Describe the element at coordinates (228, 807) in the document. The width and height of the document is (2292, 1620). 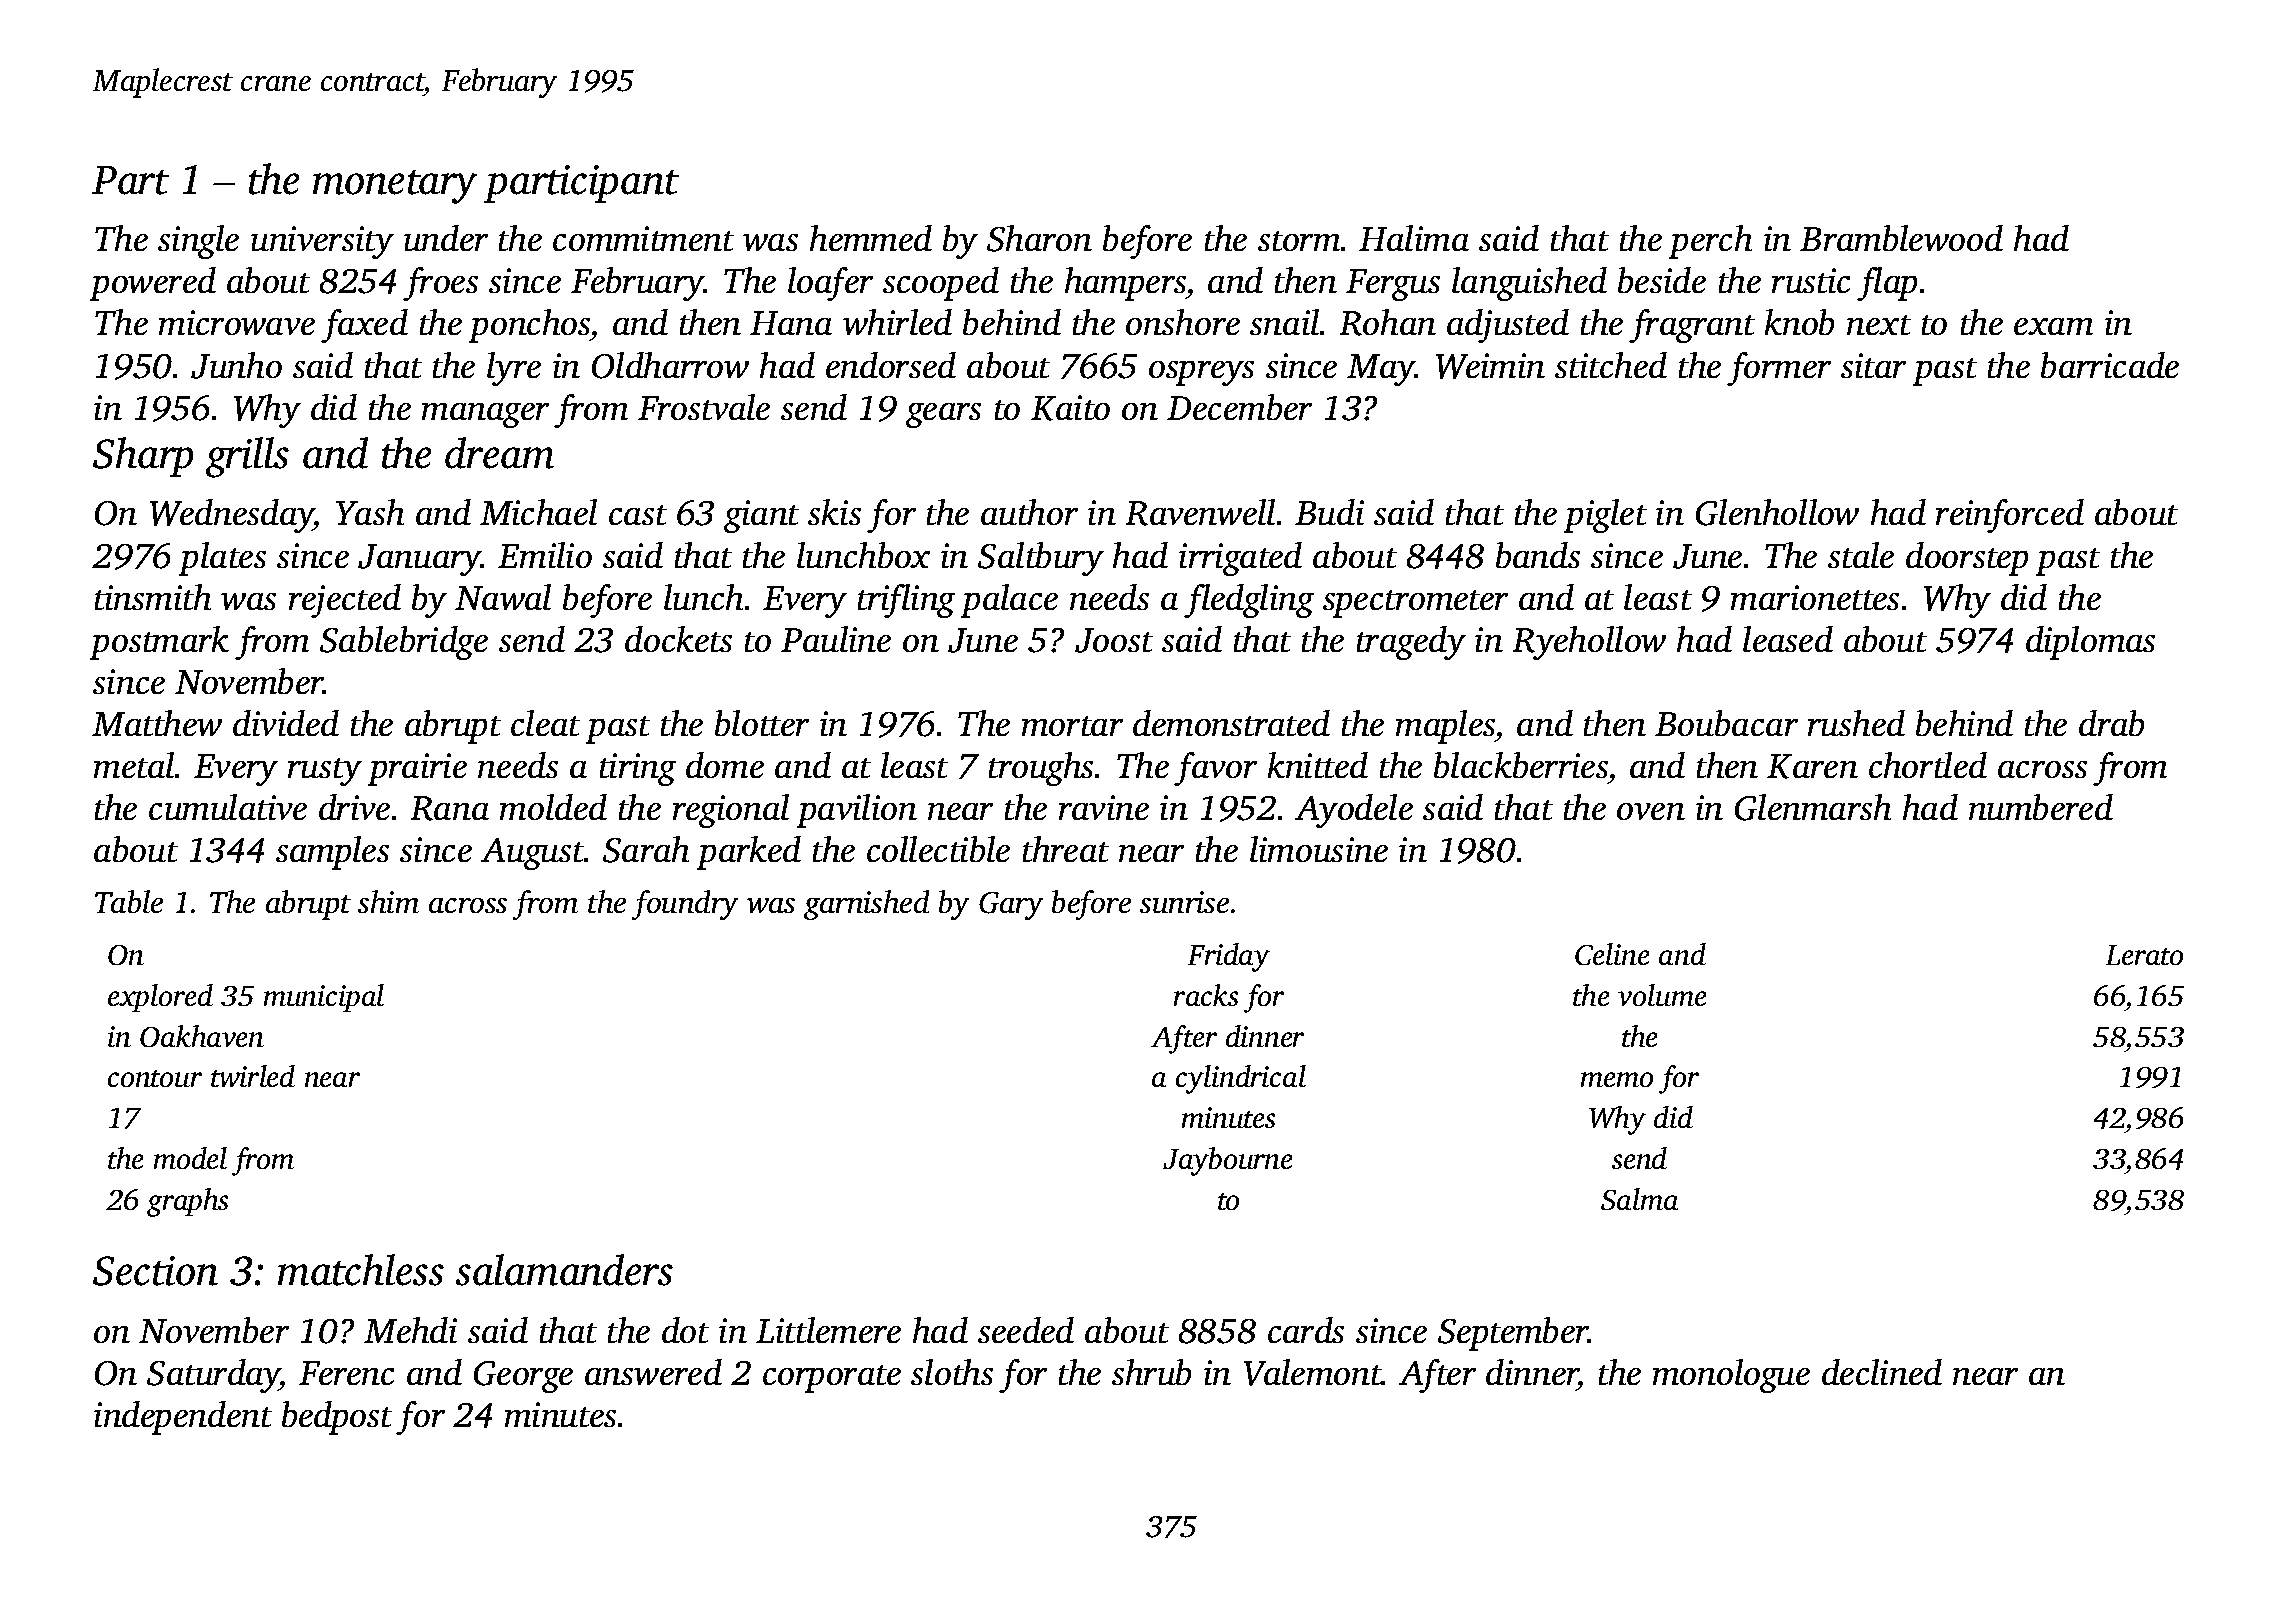
I see `cumulative` at that location.
